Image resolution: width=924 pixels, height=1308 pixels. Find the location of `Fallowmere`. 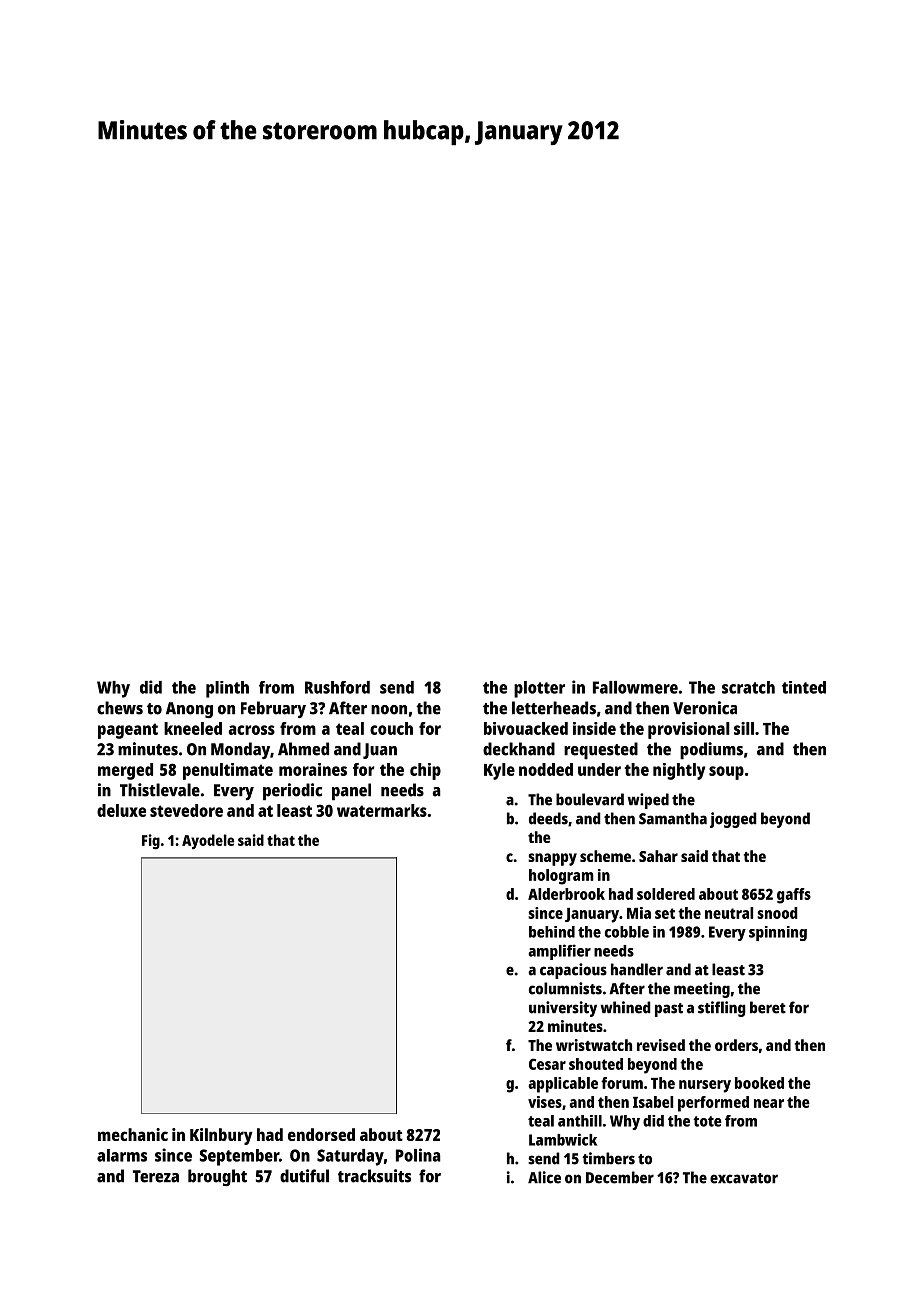

Fallowmere is located at coordinates (635, 687).
